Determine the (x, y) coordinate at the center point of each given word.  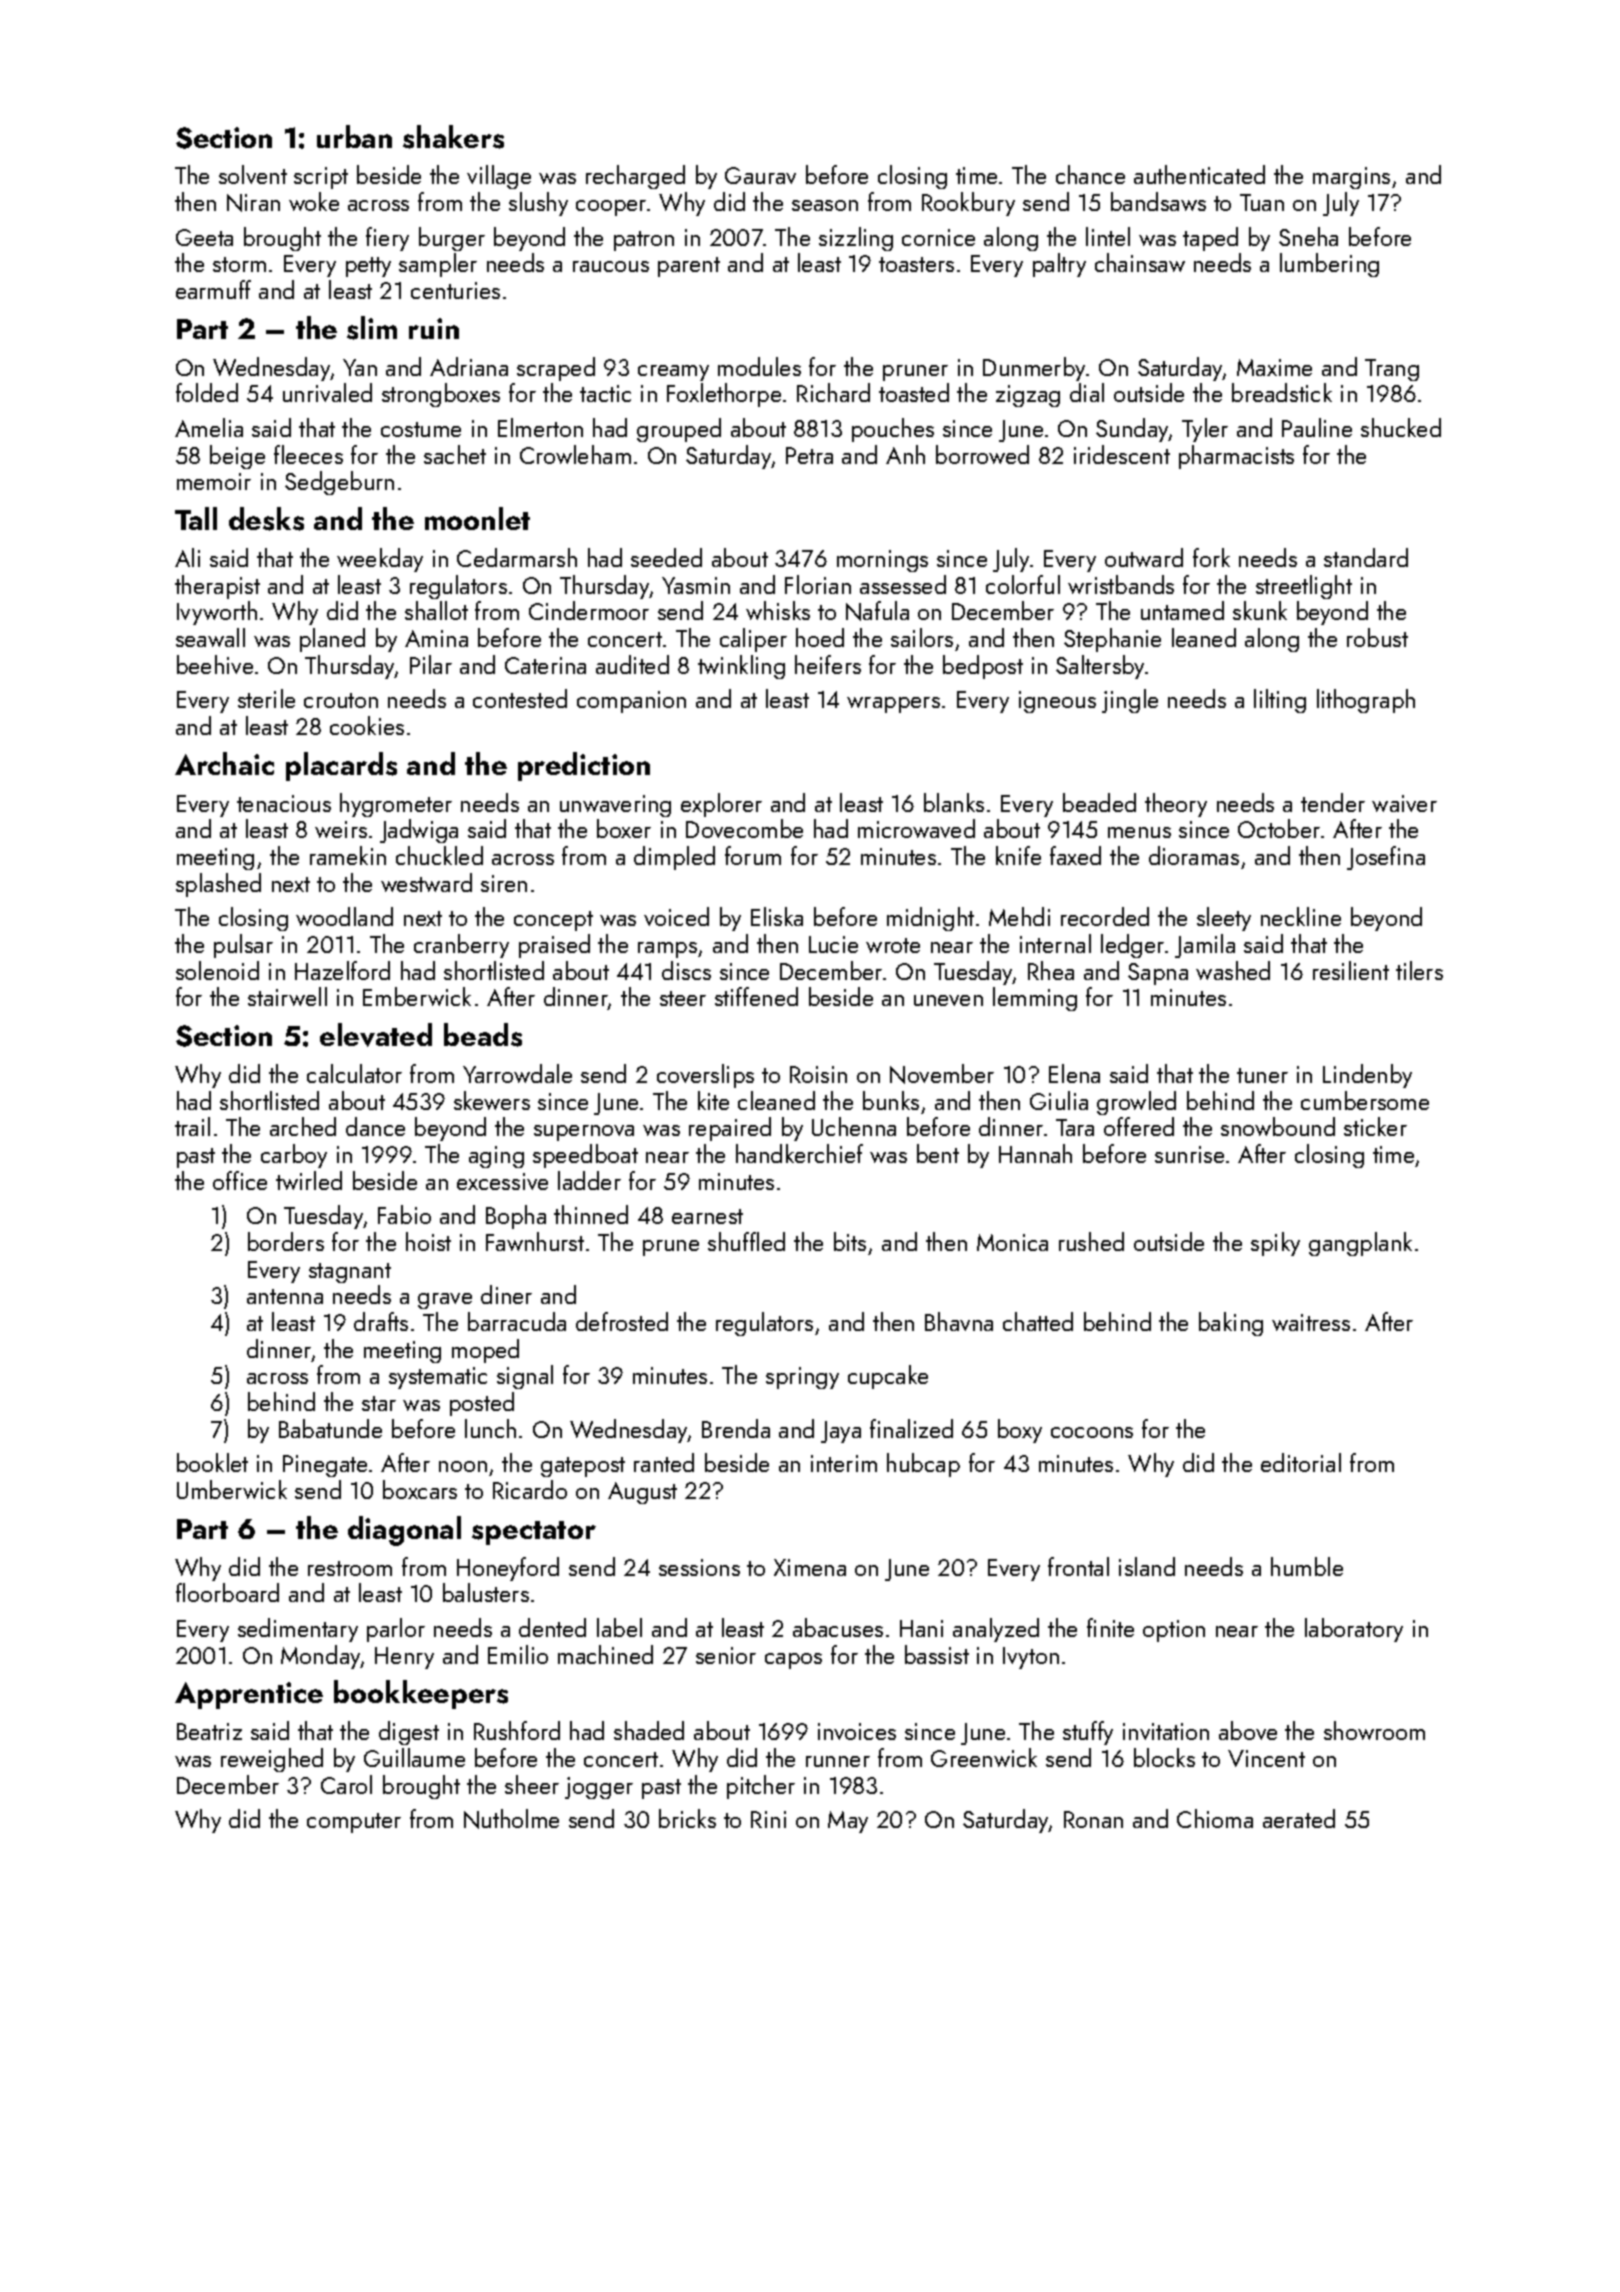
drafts (381, 1321)
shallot (436, 610)
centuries (455, 290)
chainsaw (1140, 262)
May (848, 1822)
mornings (882, 561)
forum (753, 855)
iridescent (1122, 454)
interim (844, 1463)
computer (354, 1823)
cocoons (1092, 1432)
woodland (344, 916)
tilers (1419, 970)
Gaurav (760, 175)
